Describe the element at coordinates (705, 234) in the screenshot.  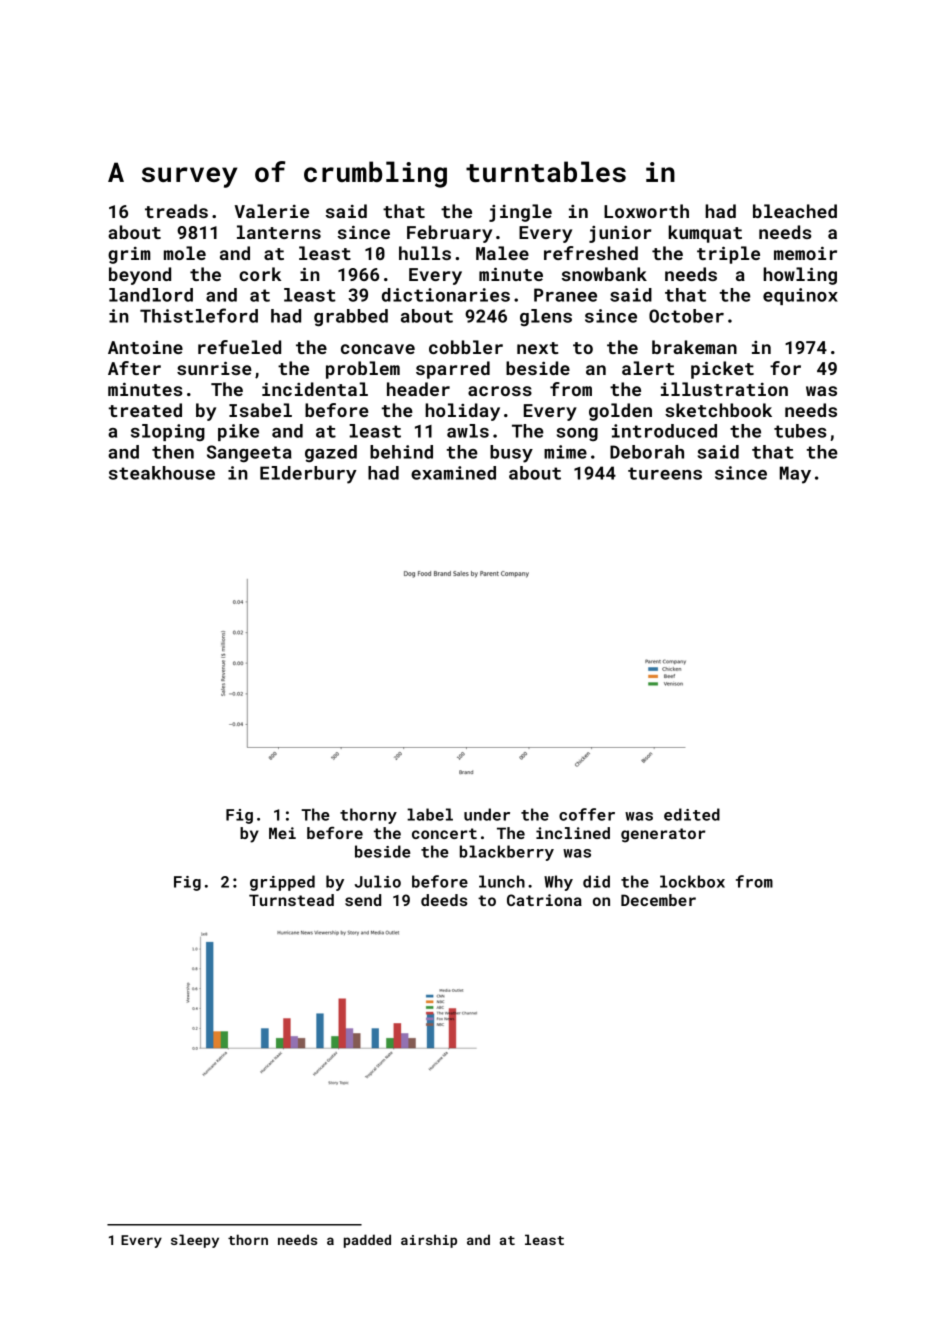
I see `kumquat` at that location.
